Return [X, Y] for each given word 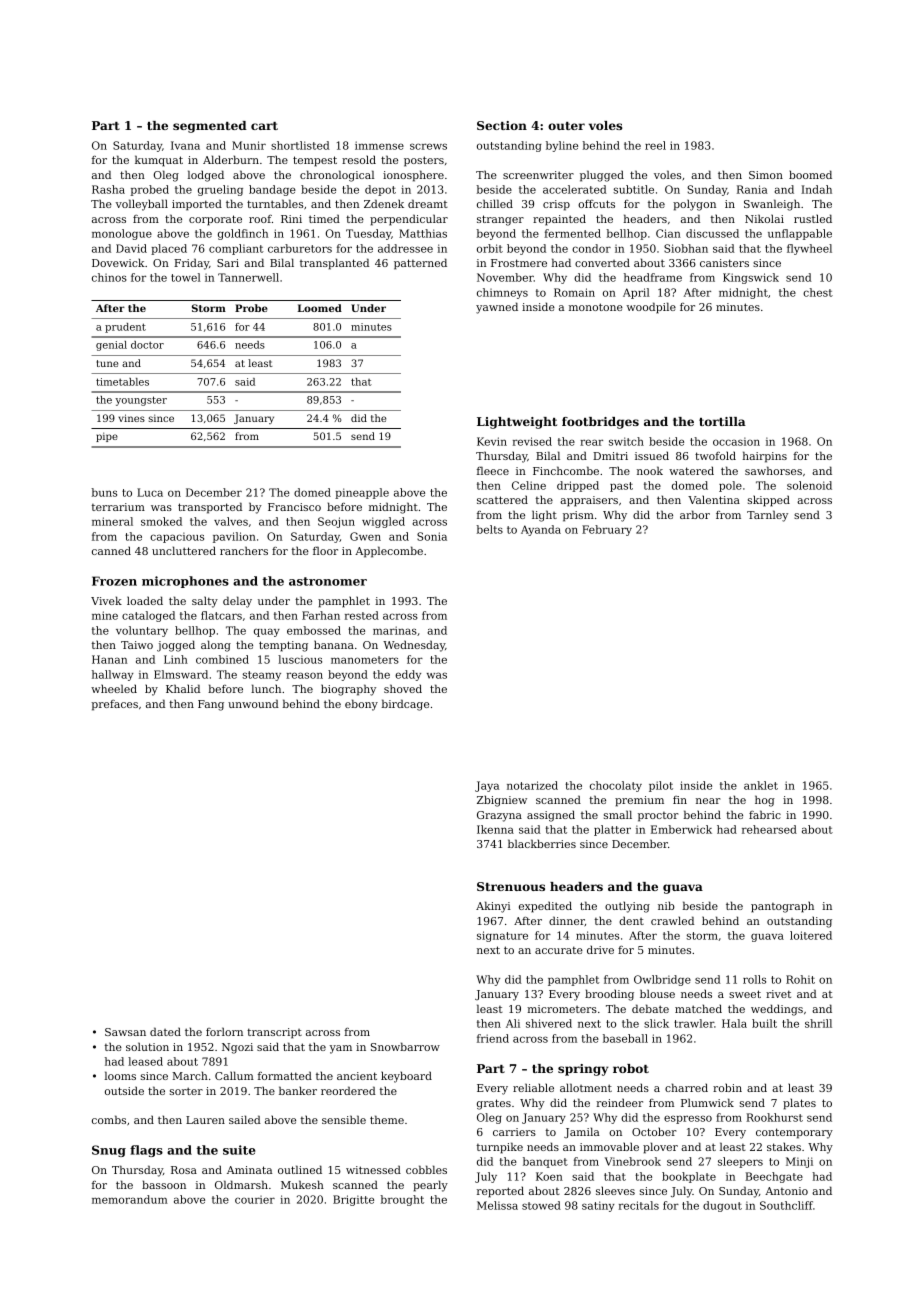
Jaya [487, 786]
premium [639, 801]
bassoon [164, 1184]
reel [655, 145]
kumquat [159, 161]
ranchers [244, 550]
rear [591, 442]
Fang [211, 705]
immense [379, 145]
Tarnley [767, 516]
